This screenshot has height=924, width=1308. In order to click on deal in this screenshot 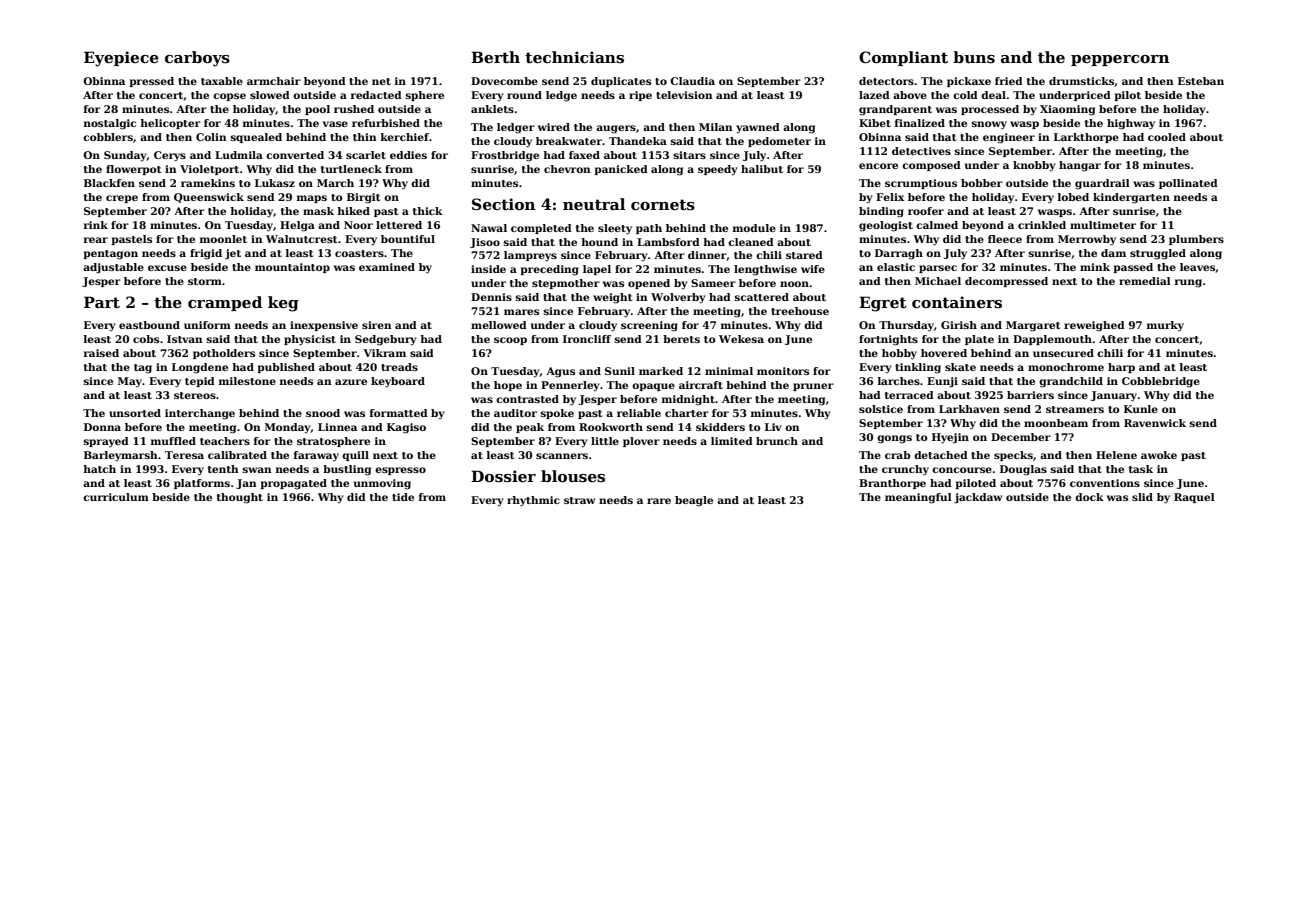, I will do `click(993, 95)`.
